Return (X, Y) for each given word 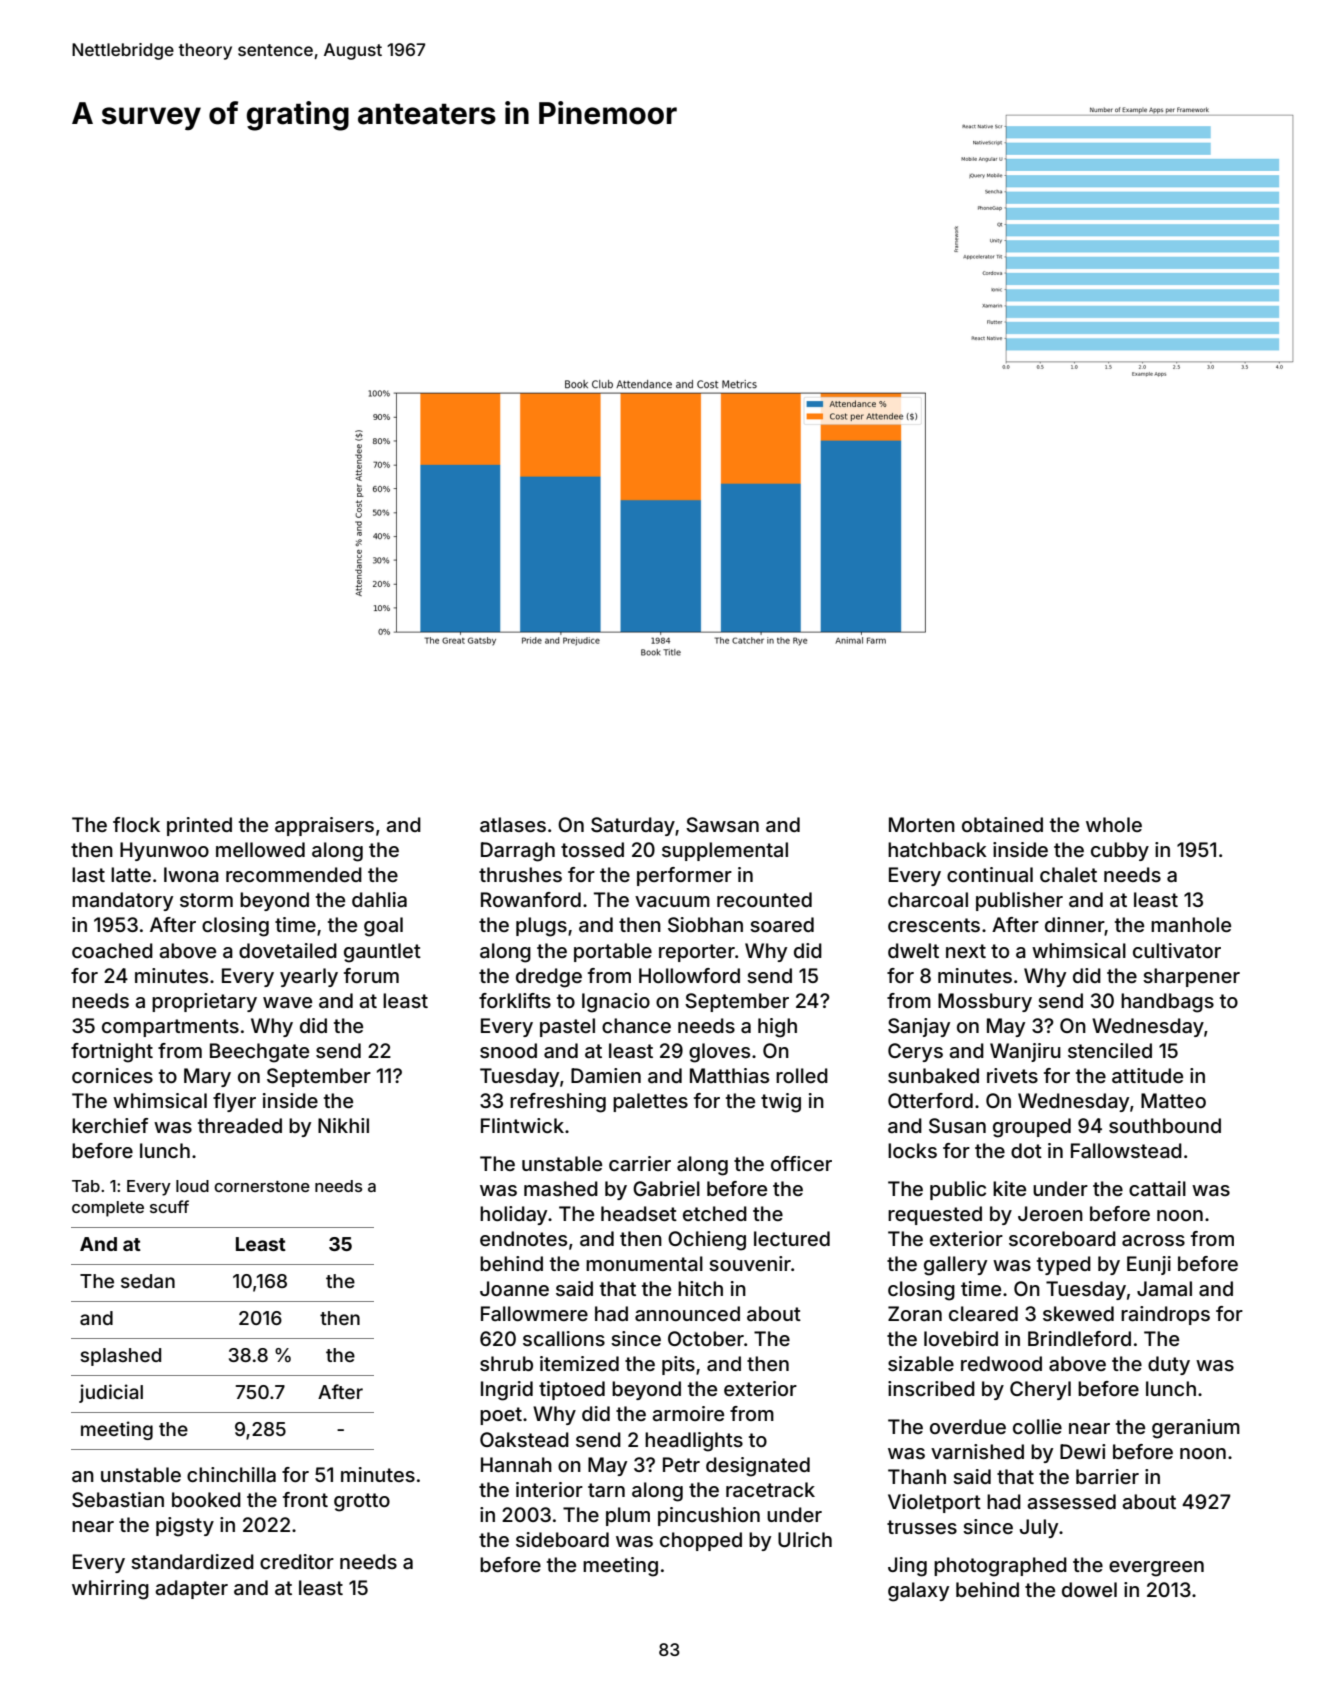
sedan (148, 1281)
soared (782, 924)
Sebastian (118, 1500)
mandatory (122, 901)
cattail (1157, 1188)
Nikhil (343, 1125)
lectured (792, 1238)
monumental (644, 1263)
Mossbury (985, 1002)
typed (1064, 1265)
